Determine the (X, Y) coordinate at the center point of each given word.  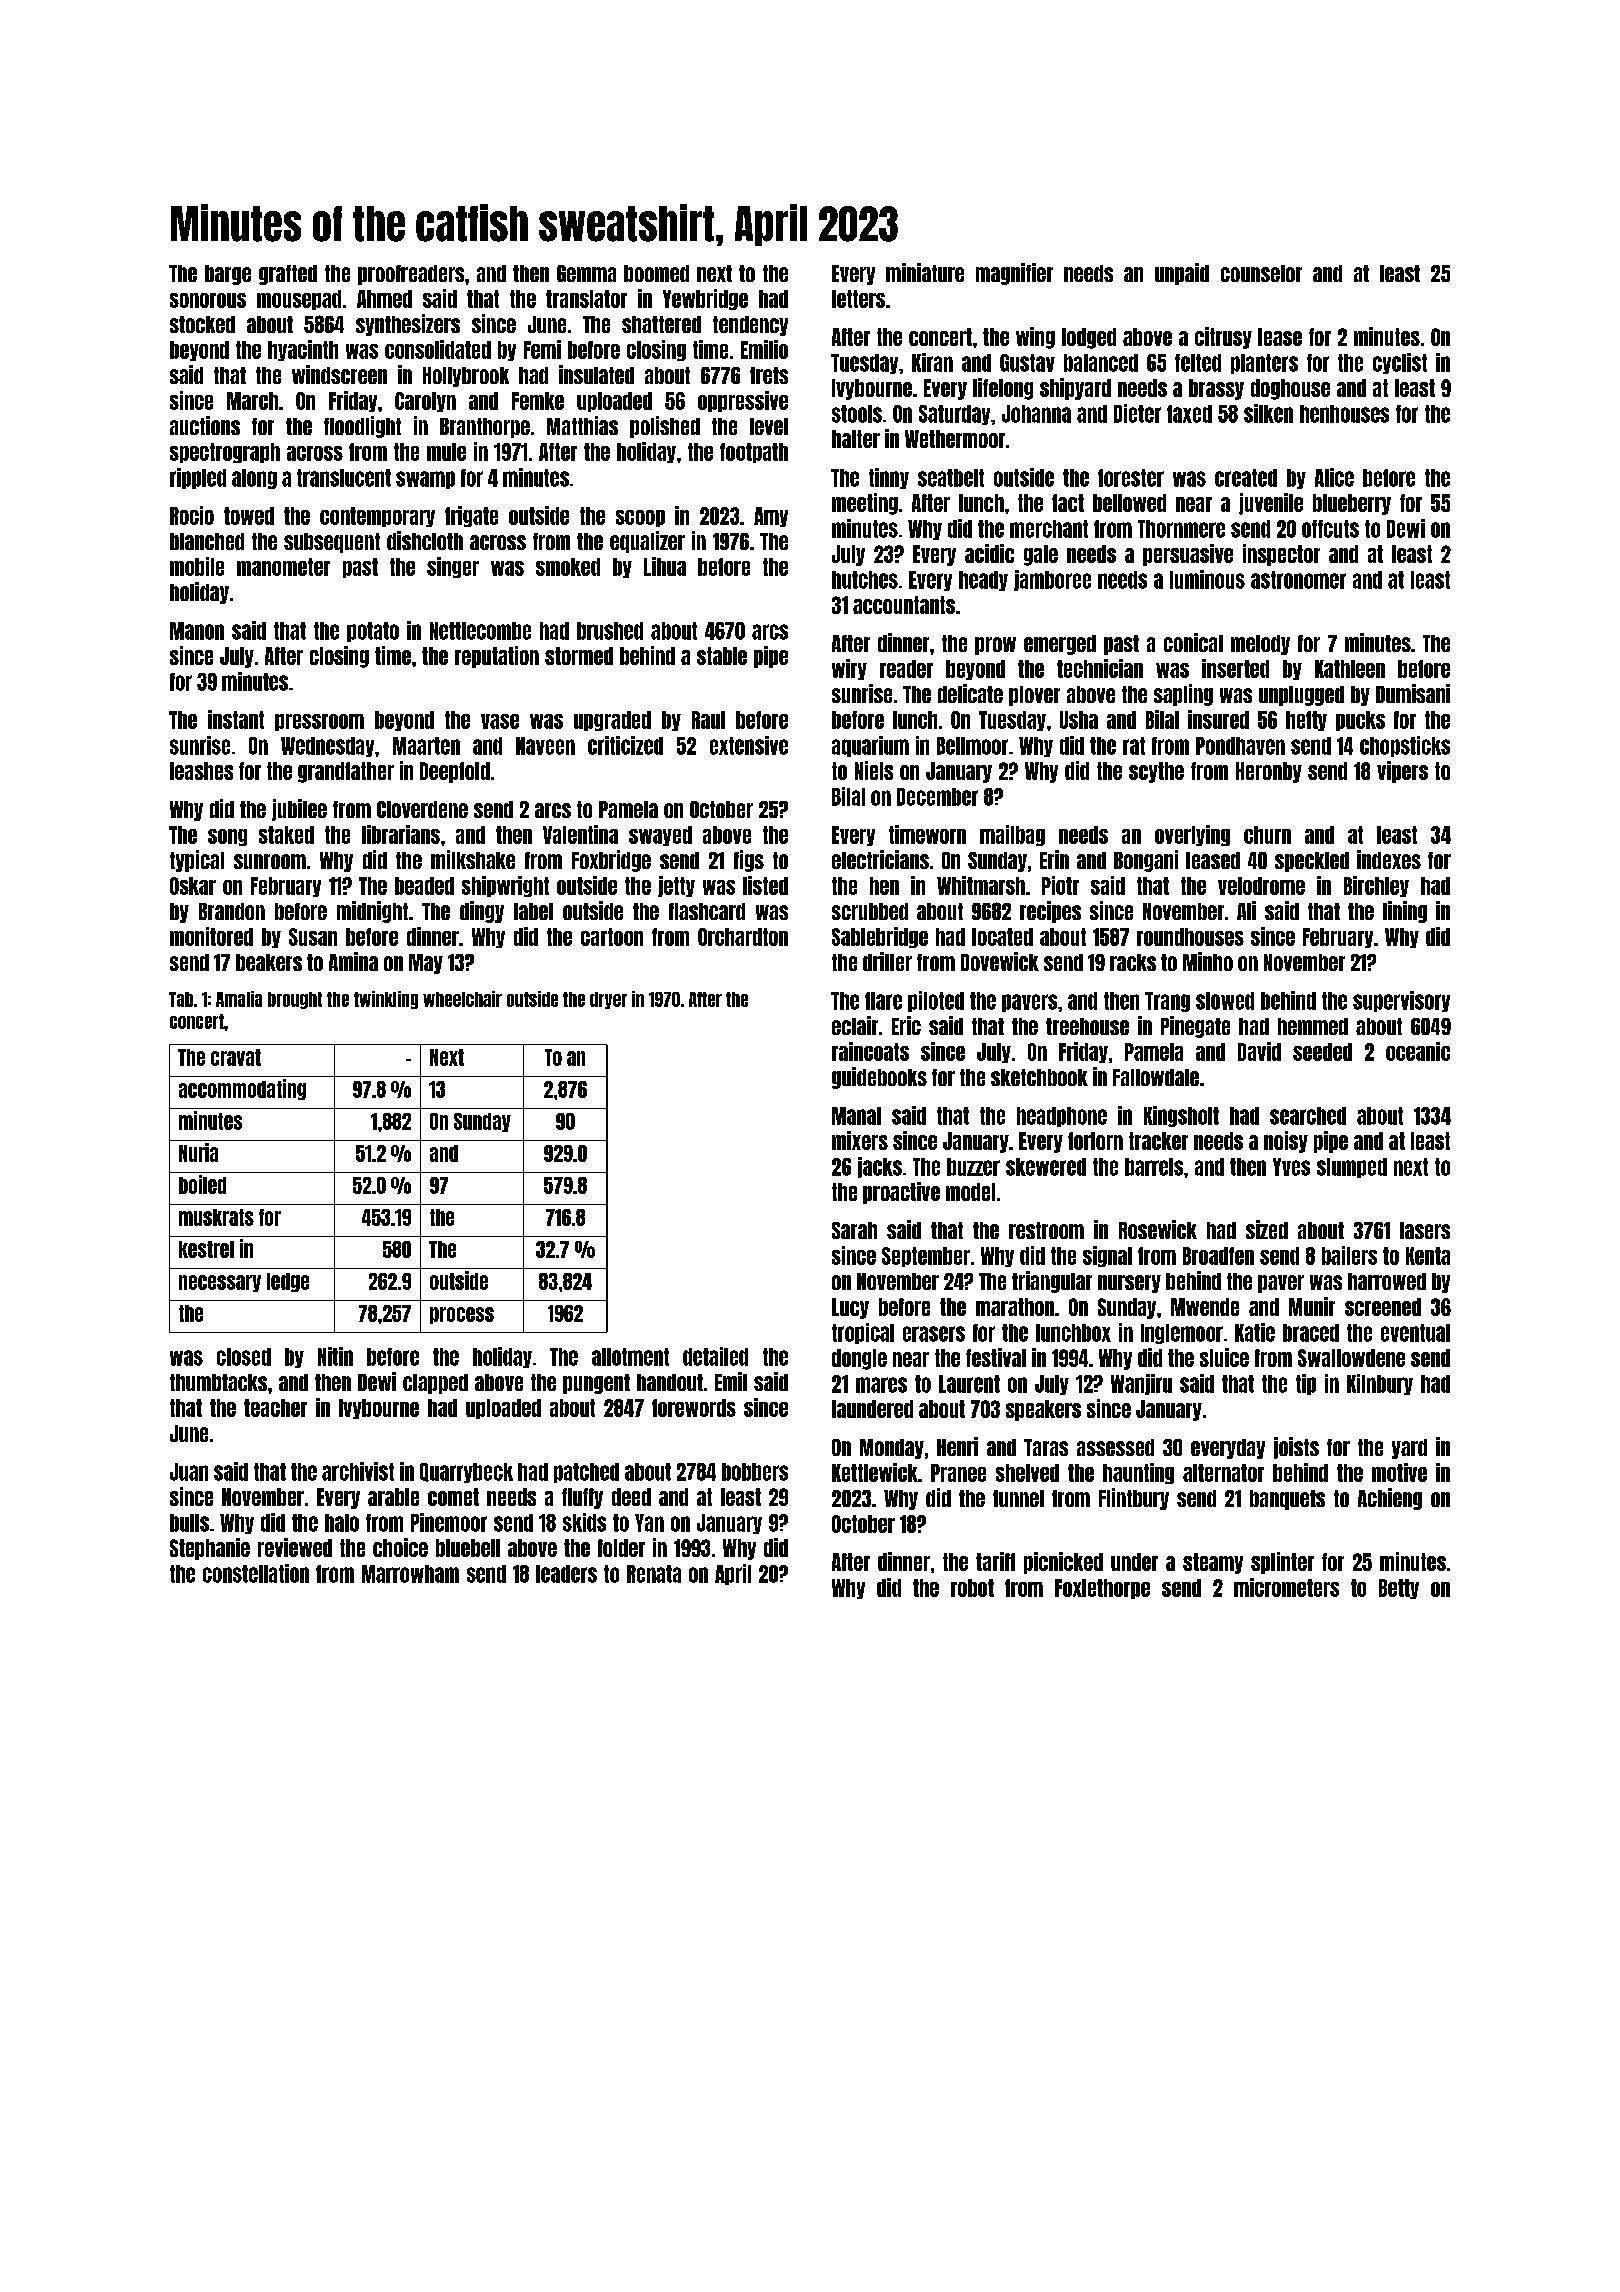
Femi (542, 349)
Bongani (1146, 861)
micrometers (1286, 1587)
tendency (750, 326)
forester (1131, 478)
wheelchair (462, 999)
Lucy (850, 1308)
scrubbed (870, 911)
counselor (1261, 273)
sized (1267, 1229)
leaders (566, 1574)
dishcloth (425, 540)
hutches (865, 580)
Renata (654, 1574)
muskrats (216, 1217)
